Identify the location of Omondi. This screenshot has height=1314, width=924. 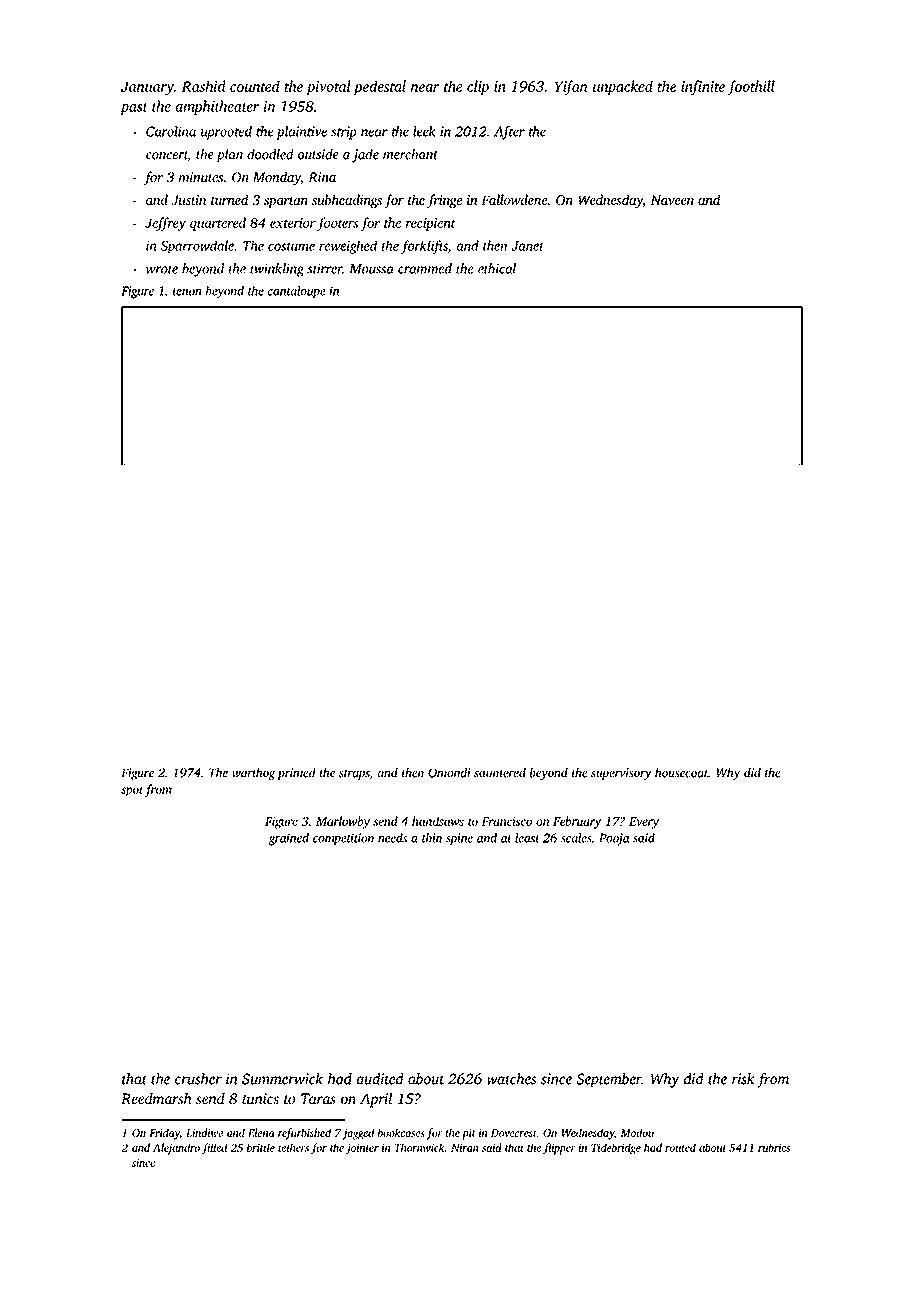
(449, 772).
